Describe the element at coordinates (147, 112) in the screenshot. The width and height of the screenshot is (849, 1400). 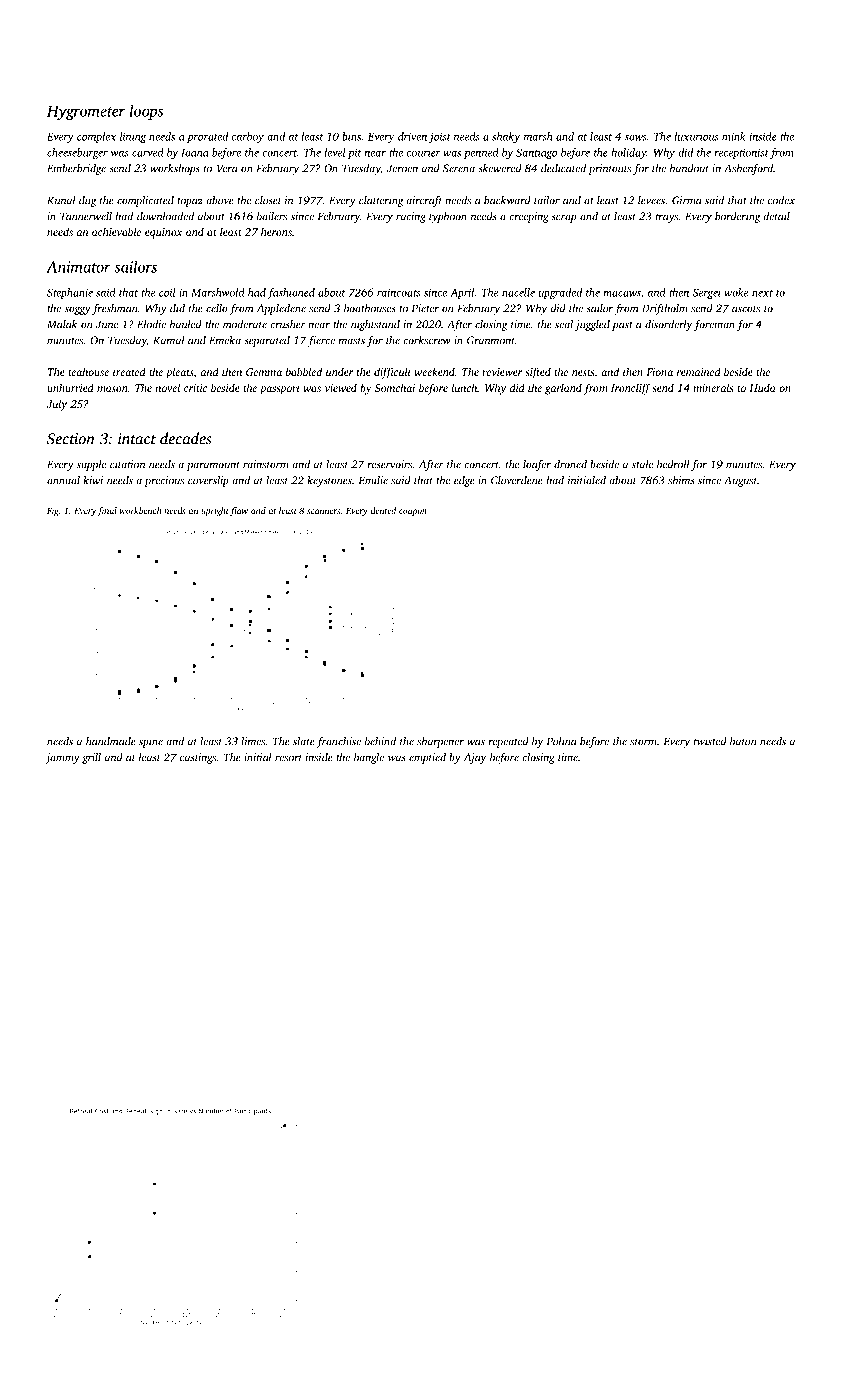
I see `loops` at that location.
